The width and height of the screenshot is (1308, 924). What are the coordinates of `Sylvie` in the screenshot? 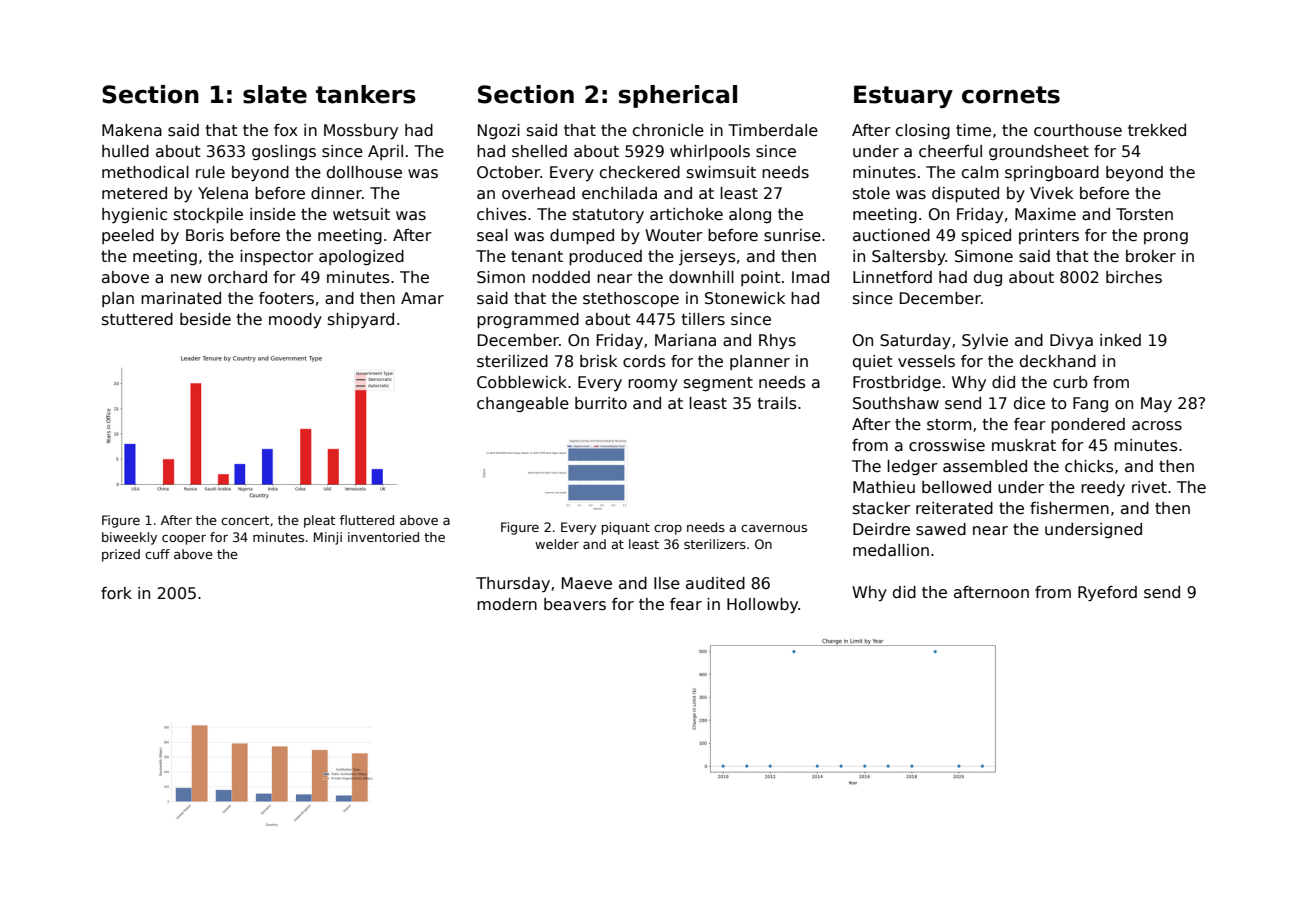 It's located at (985, 342).
